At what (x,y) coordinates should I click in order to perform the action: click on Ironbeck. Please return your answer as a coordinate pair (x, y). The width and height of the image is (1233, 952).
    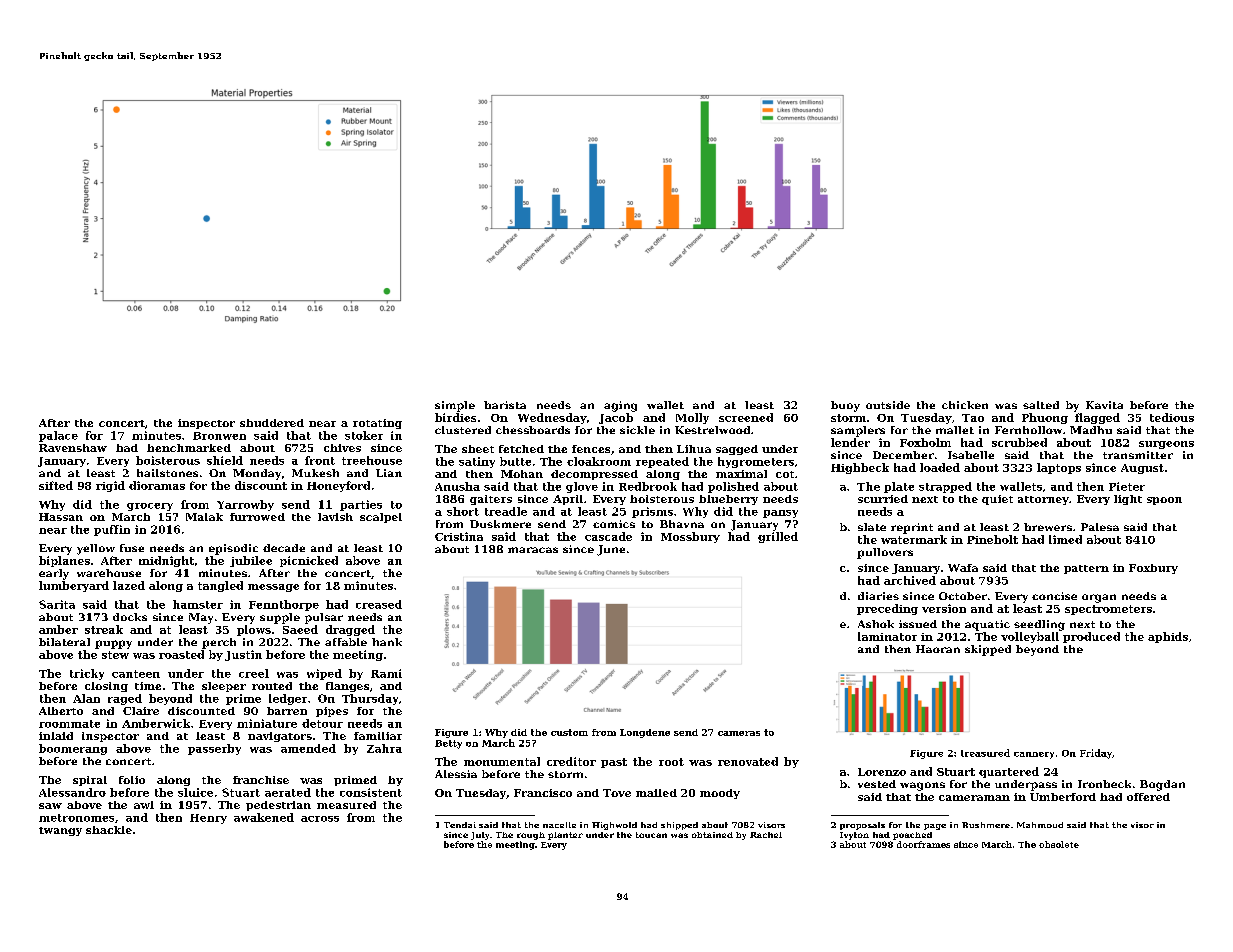
    Looking at the image, I should click on (1104, 784).
